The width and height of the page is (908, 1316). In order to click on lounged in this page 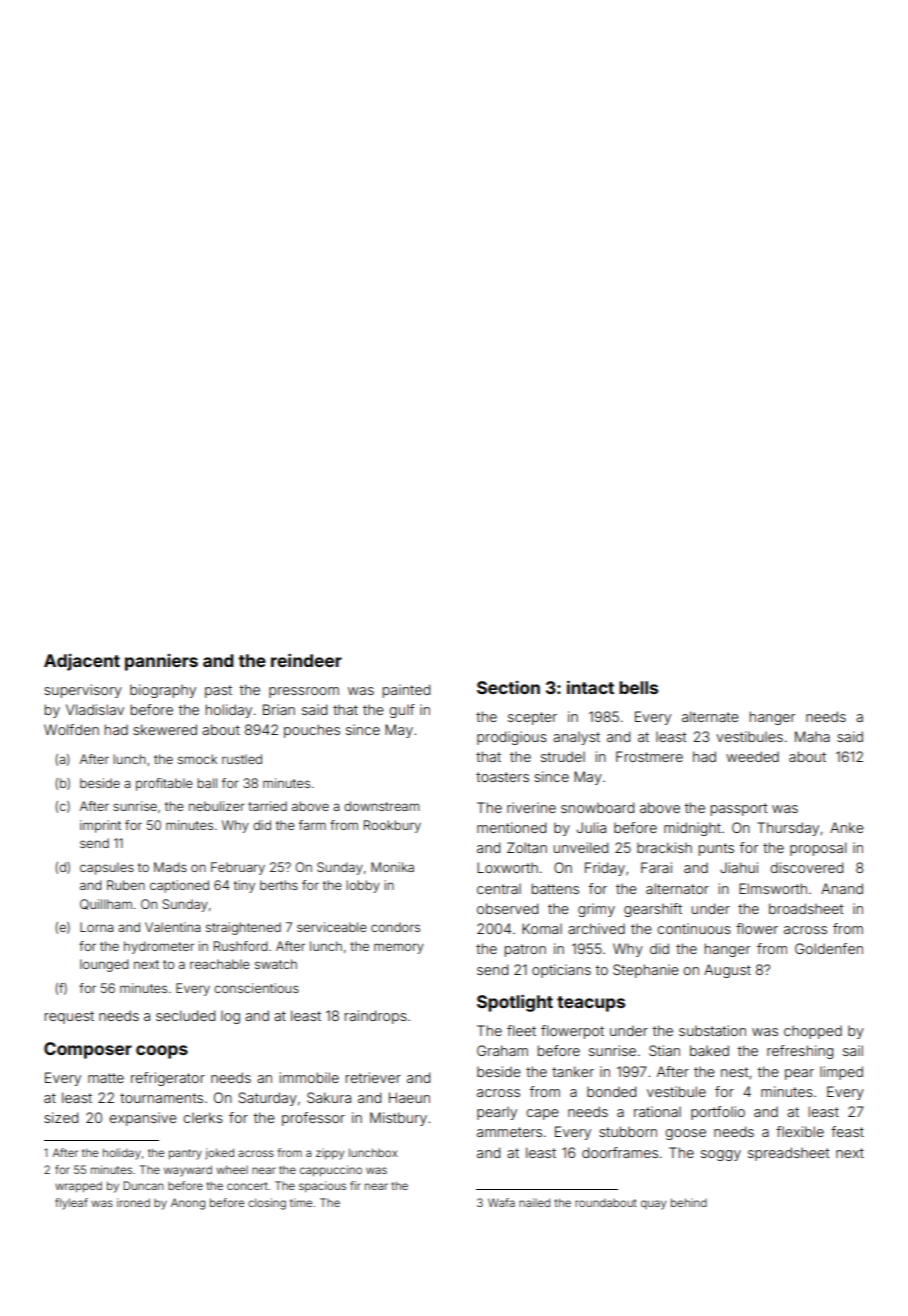, I will do `click(104, 965)`.
